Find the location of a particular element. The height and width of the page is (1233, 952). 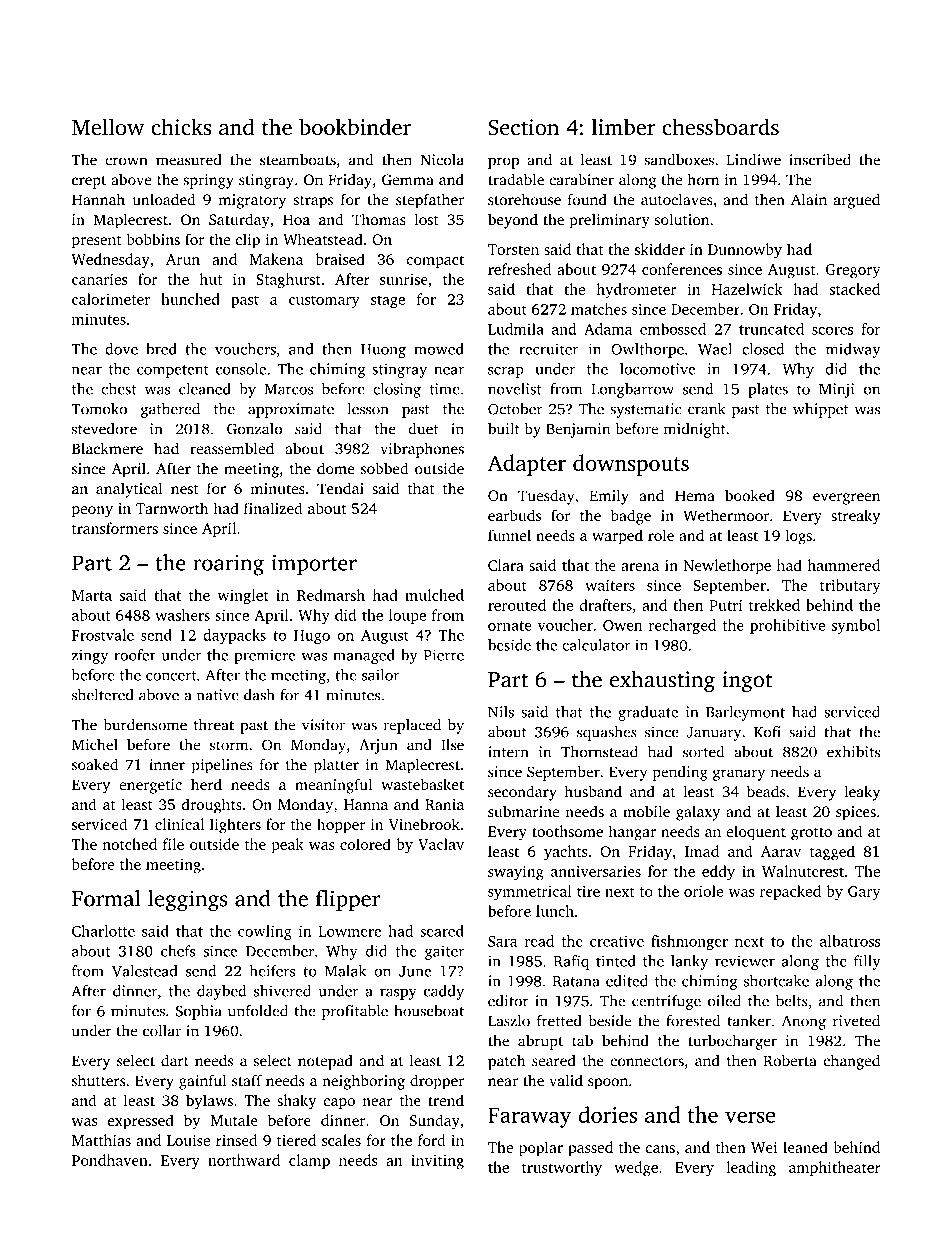

scores is located at coordinates (832, 331).
